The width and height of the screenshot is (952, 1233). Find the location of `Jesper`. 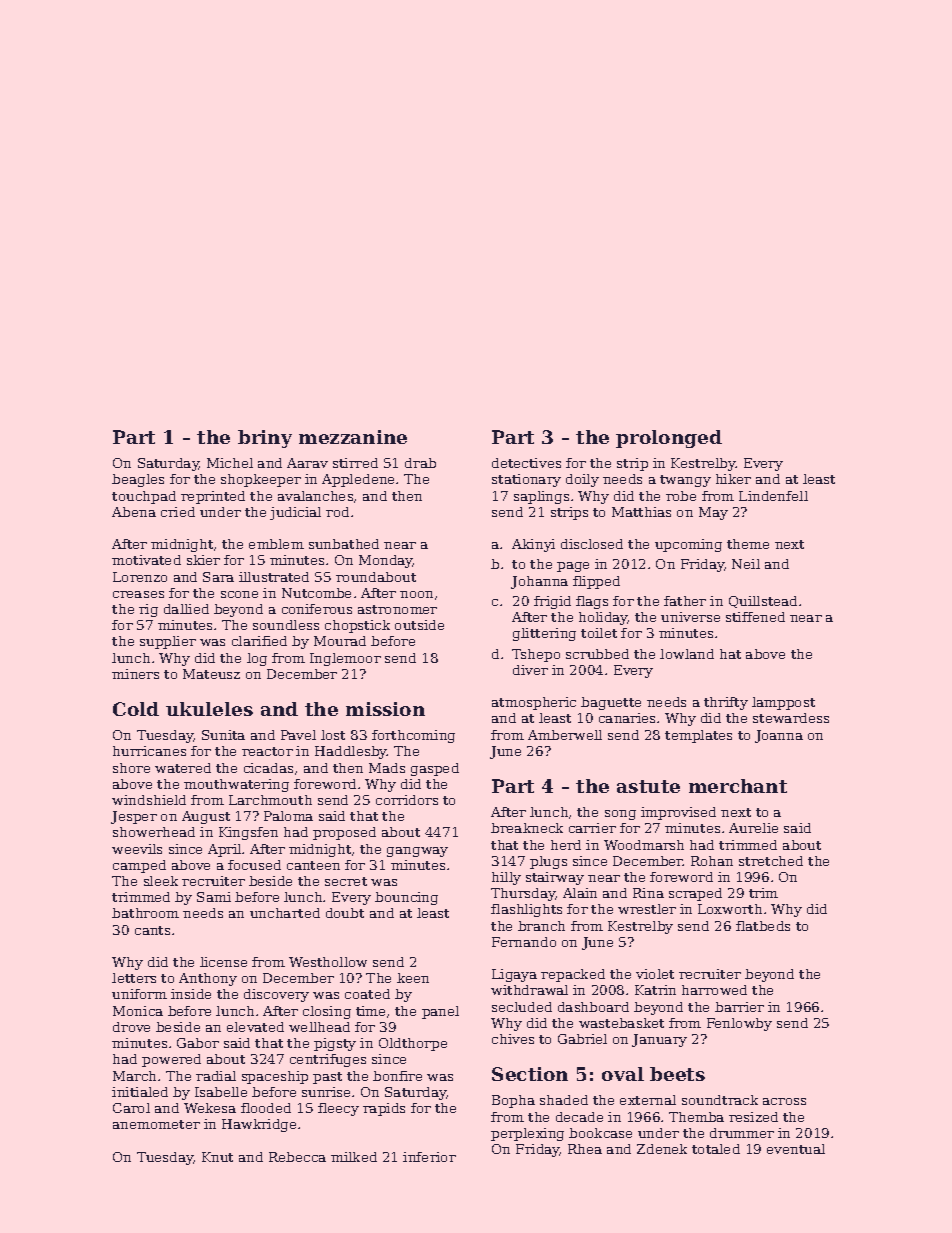

Jesper is located at coordinates (134, 817).
